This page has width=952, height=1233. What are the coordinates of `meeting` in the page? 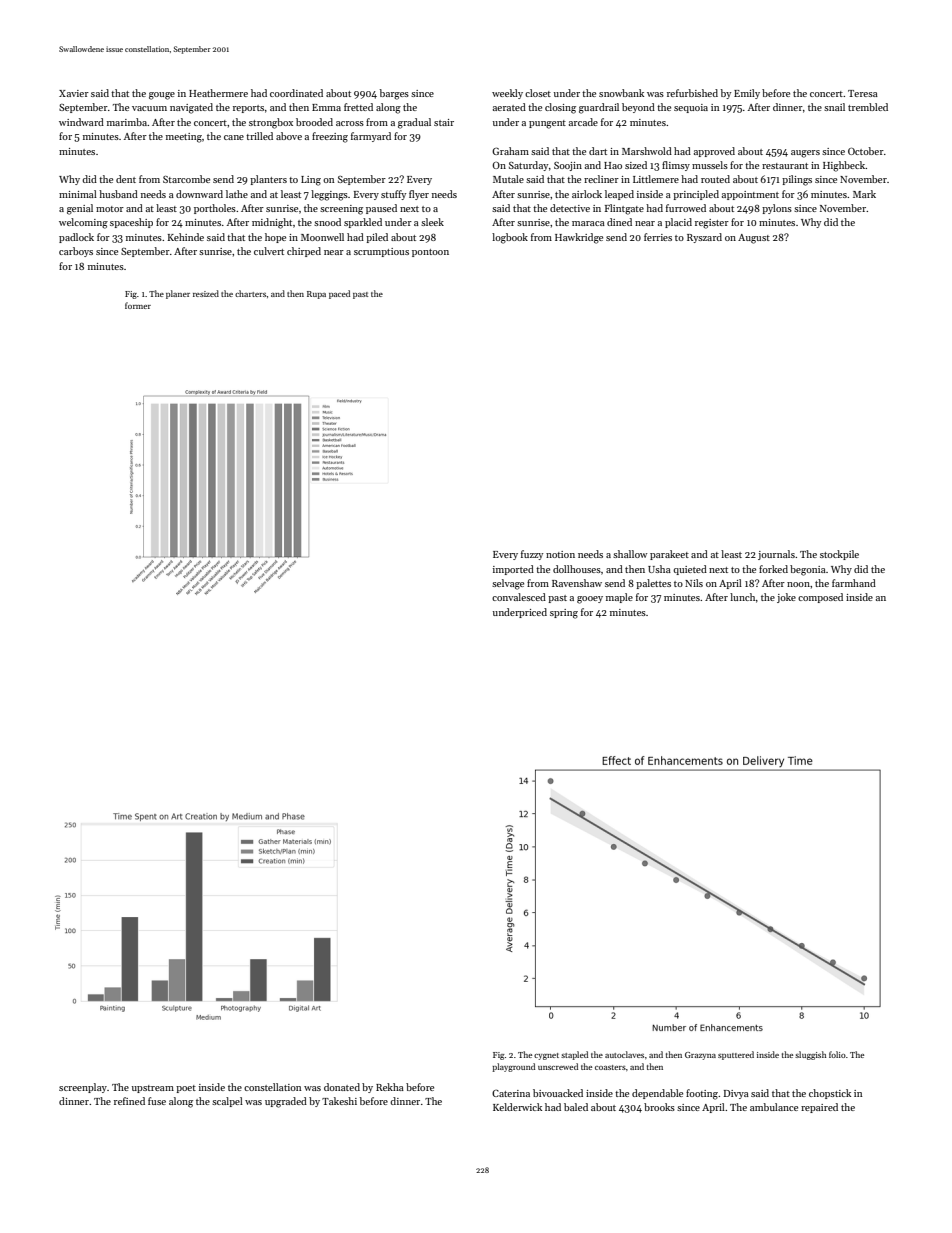 It's located at (184, 138).
